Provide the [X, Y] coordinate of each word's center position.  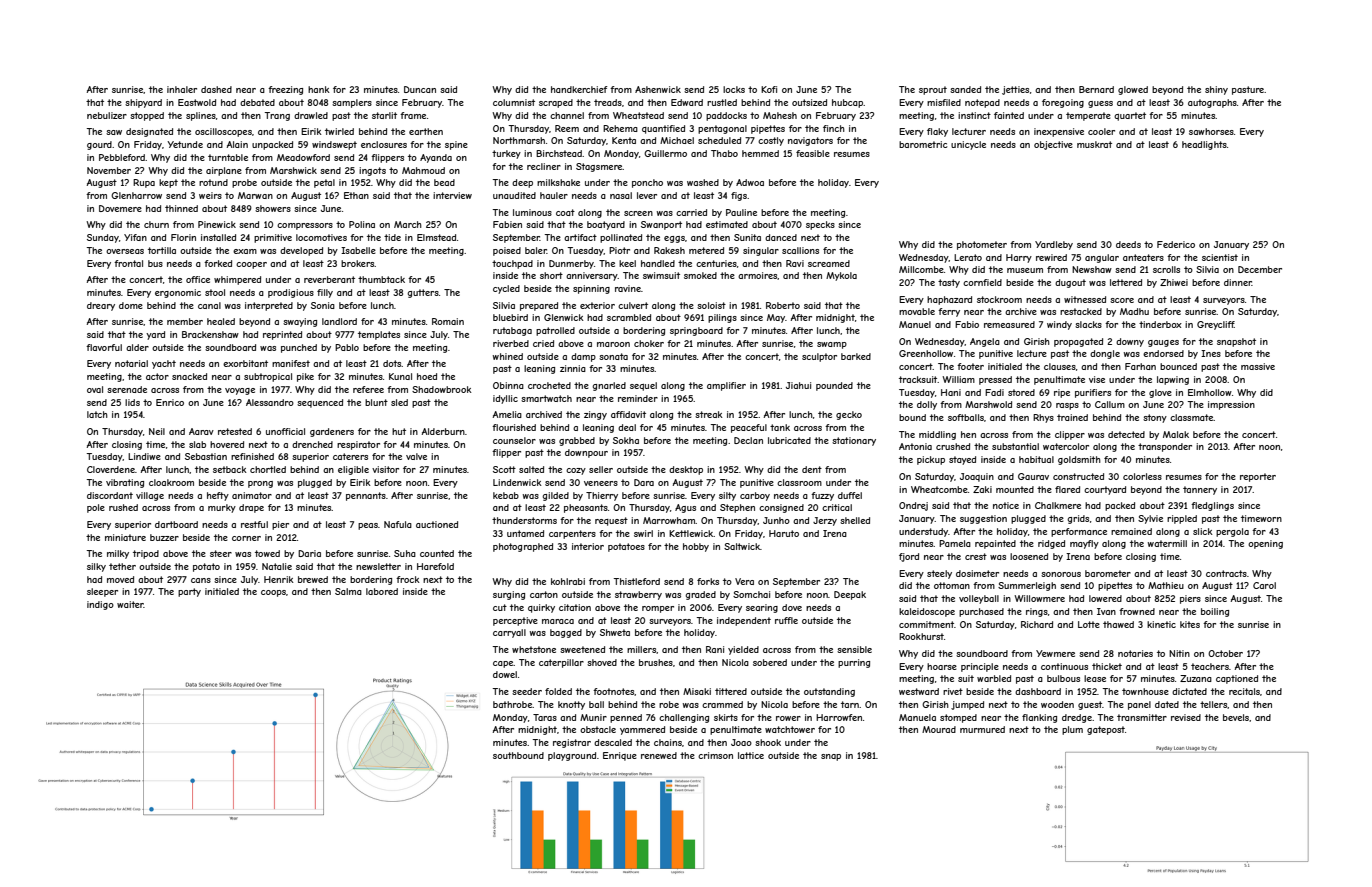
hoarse [942, 666]
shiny [1216, 90]
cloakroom [171, 482]
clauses [1060, 366]
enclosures [384, 144]
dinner [1238, 282]
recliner [544, 166]
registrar [572, 743]
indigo [100, 605]
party [189, 592]
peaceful [749, 428]
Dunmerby [571, 264]
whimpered [237, 280]
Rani [715, 649]
